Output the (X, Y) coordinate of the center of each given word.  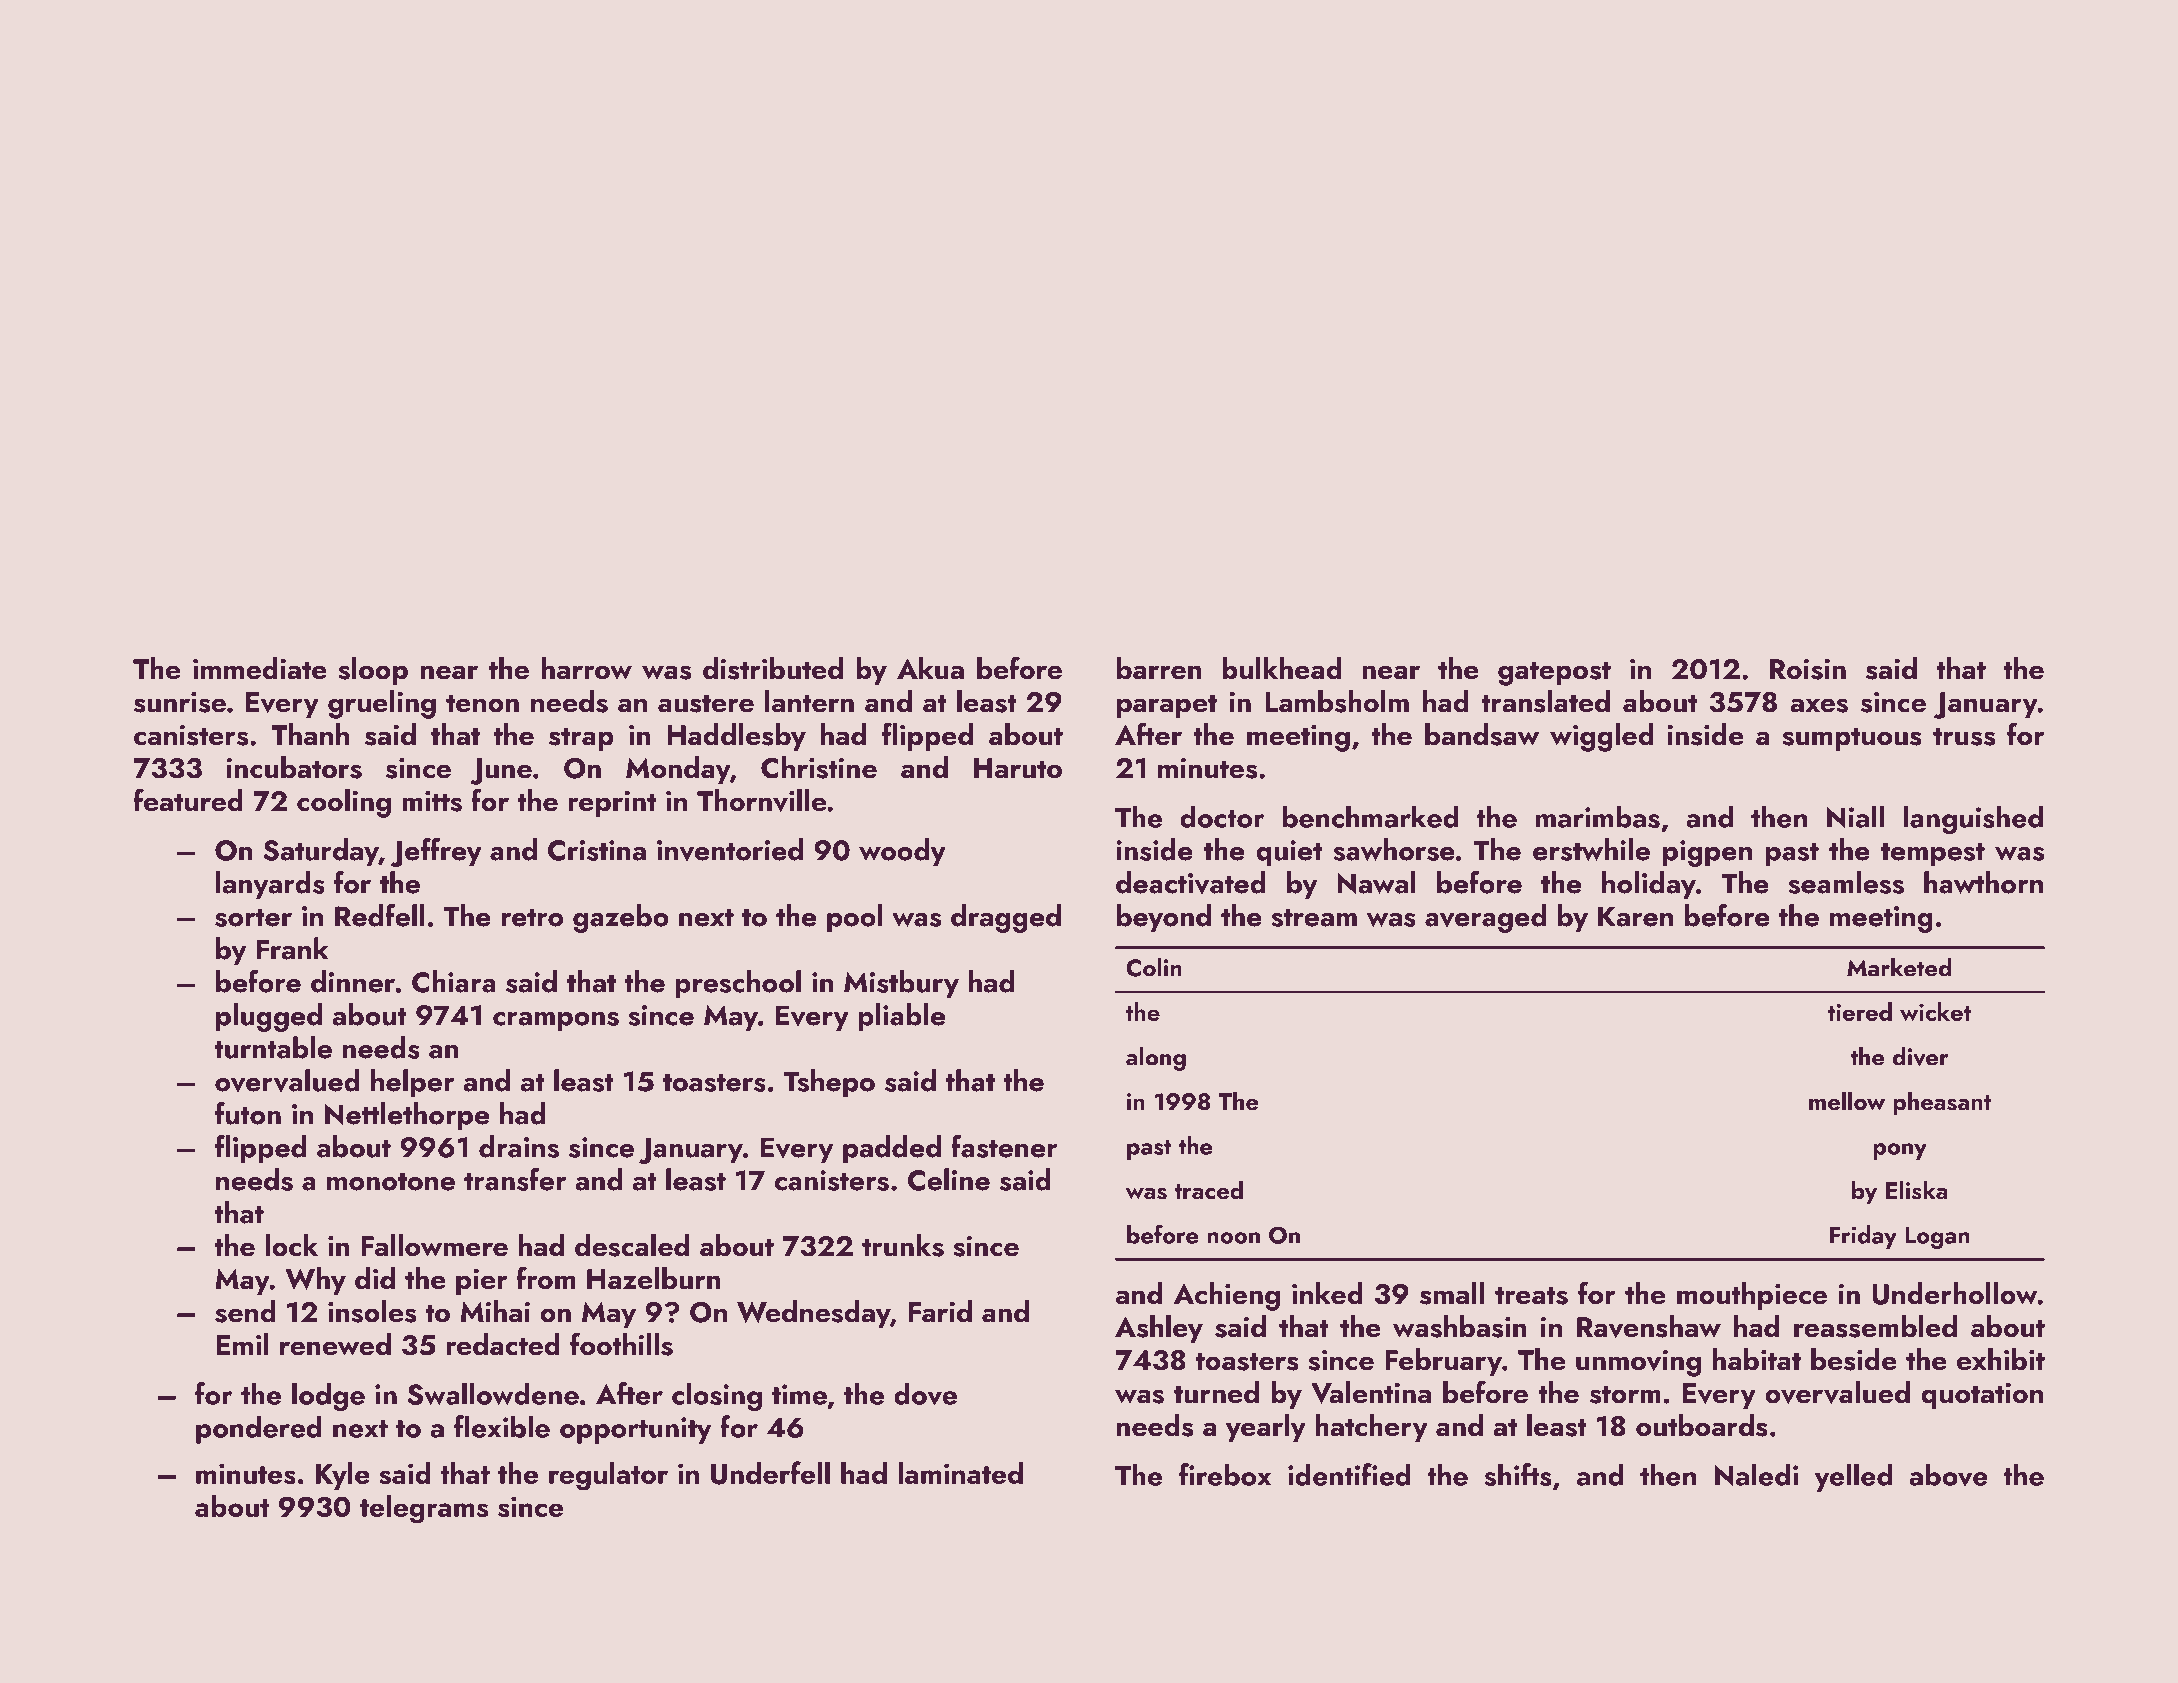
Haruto (1018, 768)
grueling (382, 704)
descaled (632, 1245)
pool (854, 918)
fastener (1004, 1146)
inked (1327, 1293)
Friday (1863, 1237)
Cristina (597, 850)
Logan (1937, 1238)
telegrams (424, 1509)
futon (248, 1113)
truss (1964, 736)
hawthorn (1983, 882)
